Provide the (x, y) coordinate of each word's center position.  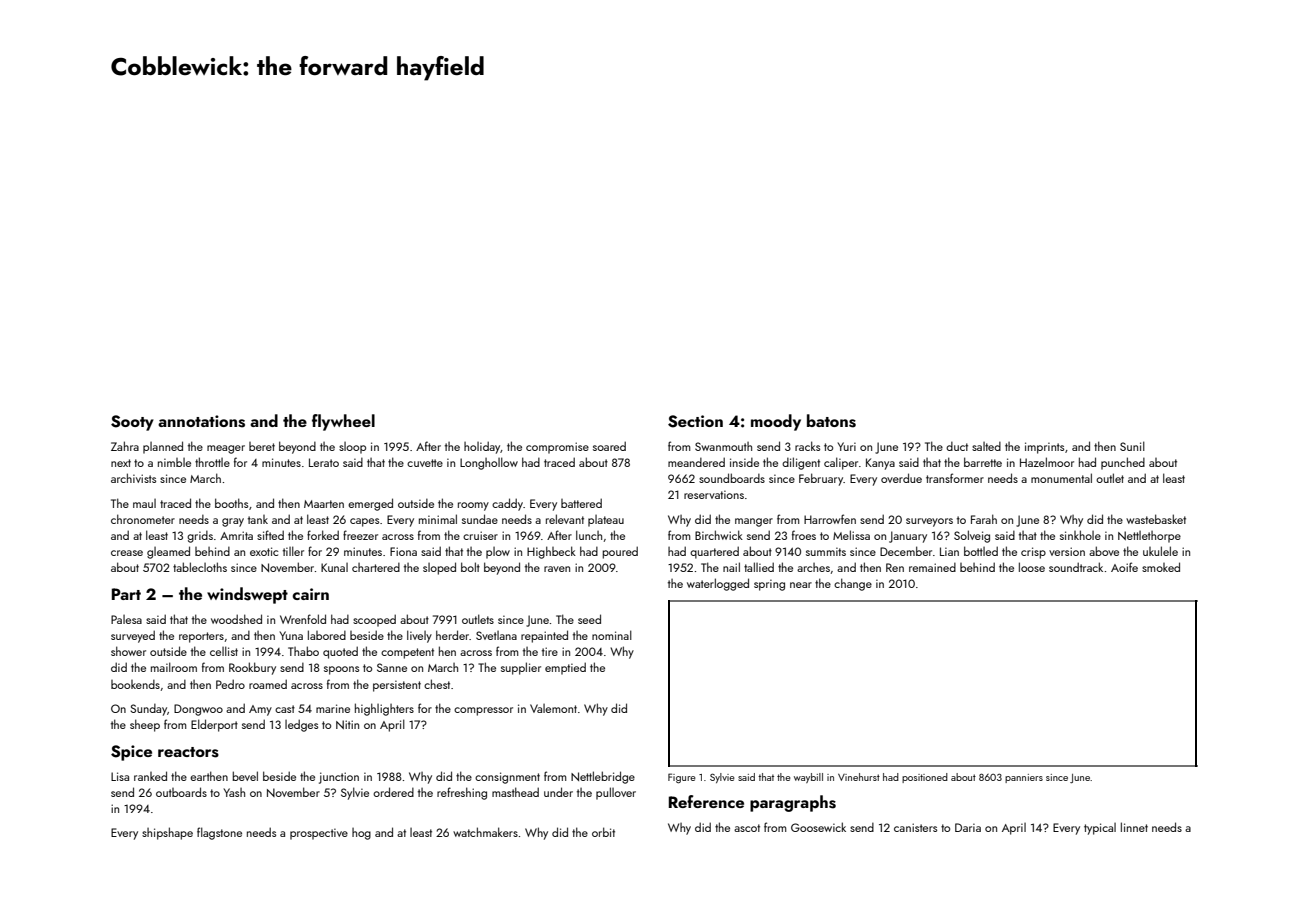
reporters (201, 637)
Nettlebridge (603, 777)
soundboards (732, 478)
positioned (925, 778)
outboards (181, 792)
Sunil (1132, 446)
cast (285, 709)
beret (262, 446)
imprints (1044, 448)
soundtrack (1076, 567)
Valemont (553, 708)
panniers (1024, 778)
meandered (696, 462)
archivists (133, 478)
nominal (612, 635)
